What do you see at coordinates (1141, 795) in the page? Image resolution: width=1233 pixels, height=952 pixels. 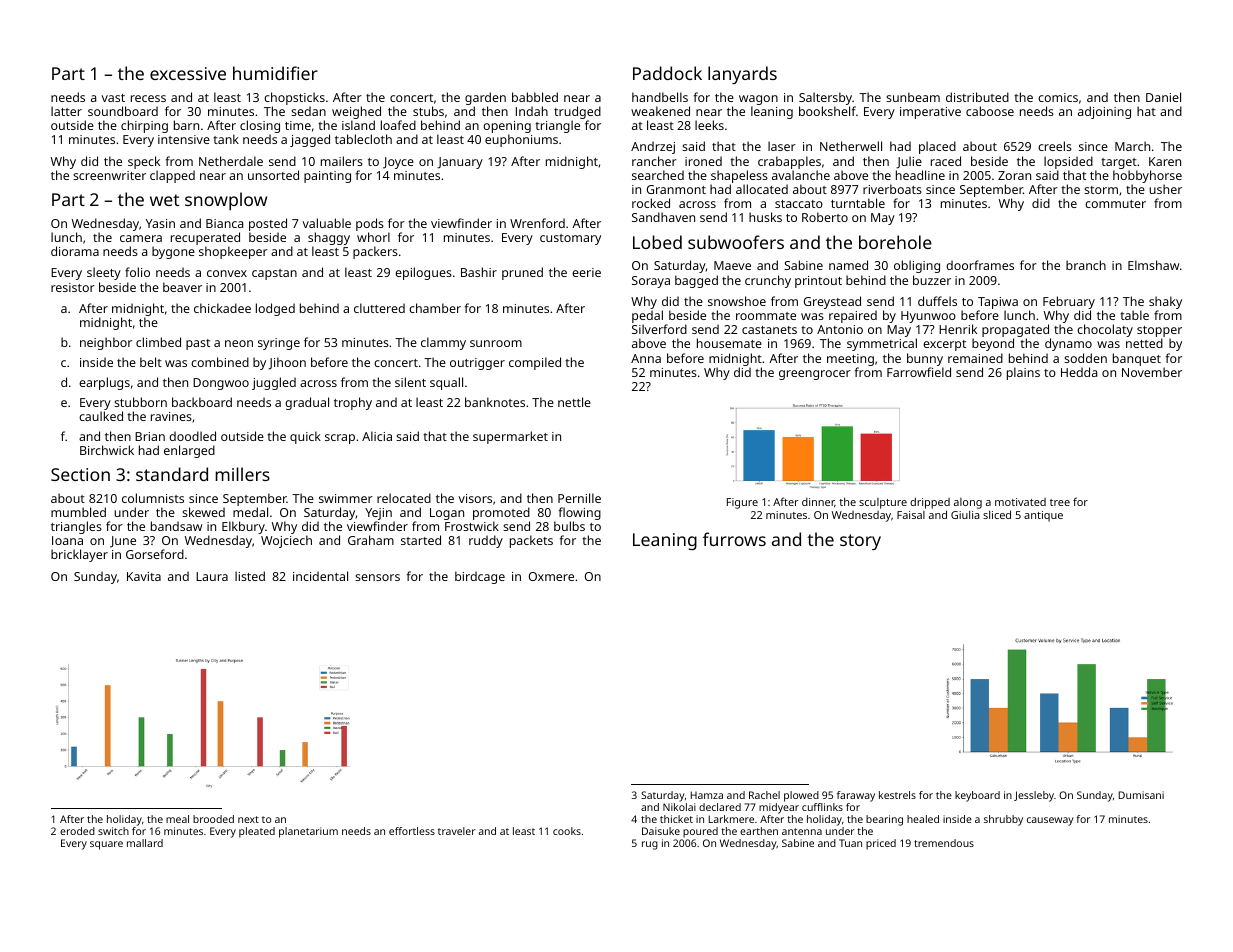 I see `Dumisani` at bounding box center [1141, 795].
